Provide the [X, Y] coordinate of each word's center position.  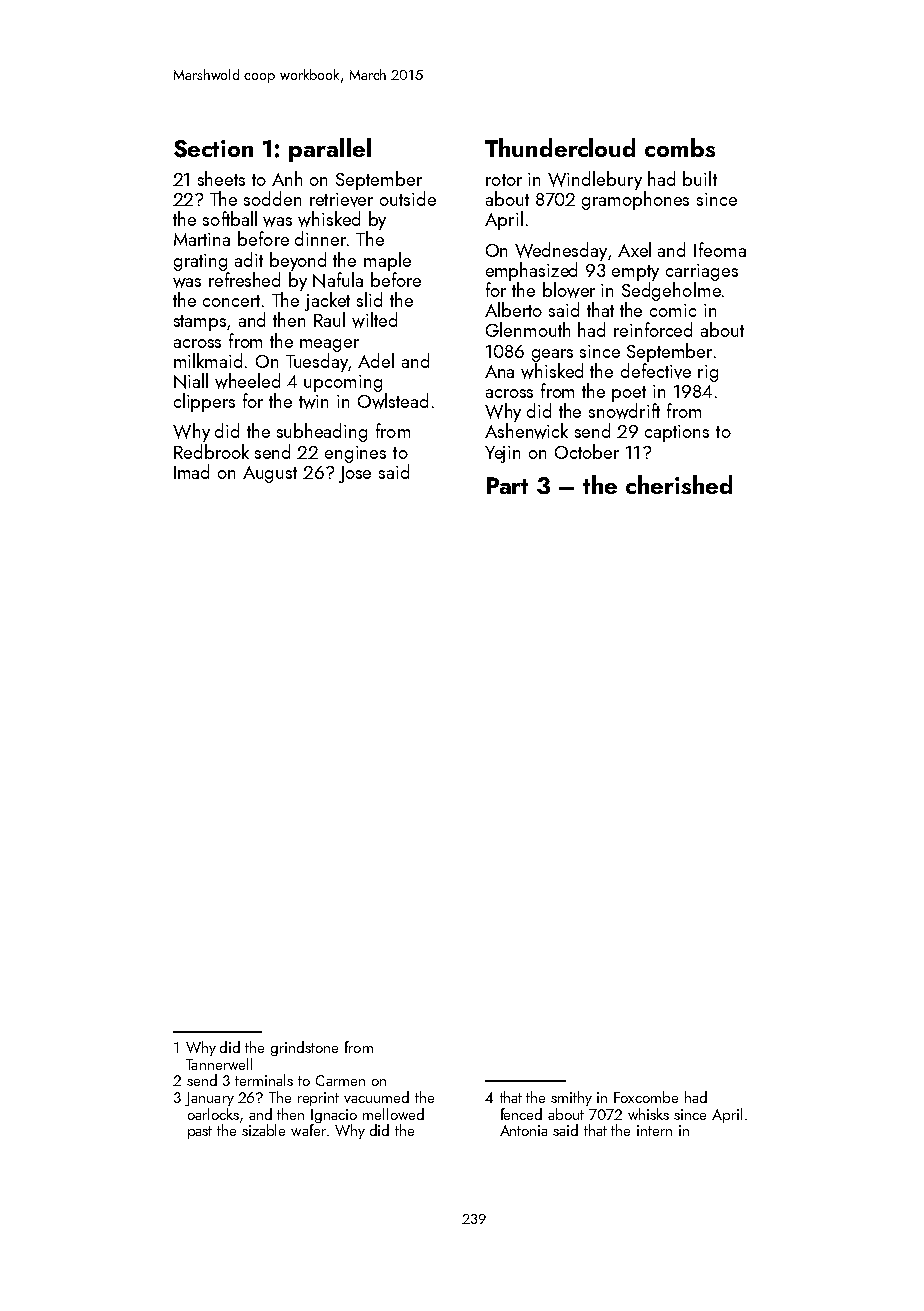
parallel [330, 150]
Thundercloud [560, 147]
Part [507, 485]
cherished [679, 484]
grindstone [304, 1048]
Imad [191, 471]
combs [680, 147]
